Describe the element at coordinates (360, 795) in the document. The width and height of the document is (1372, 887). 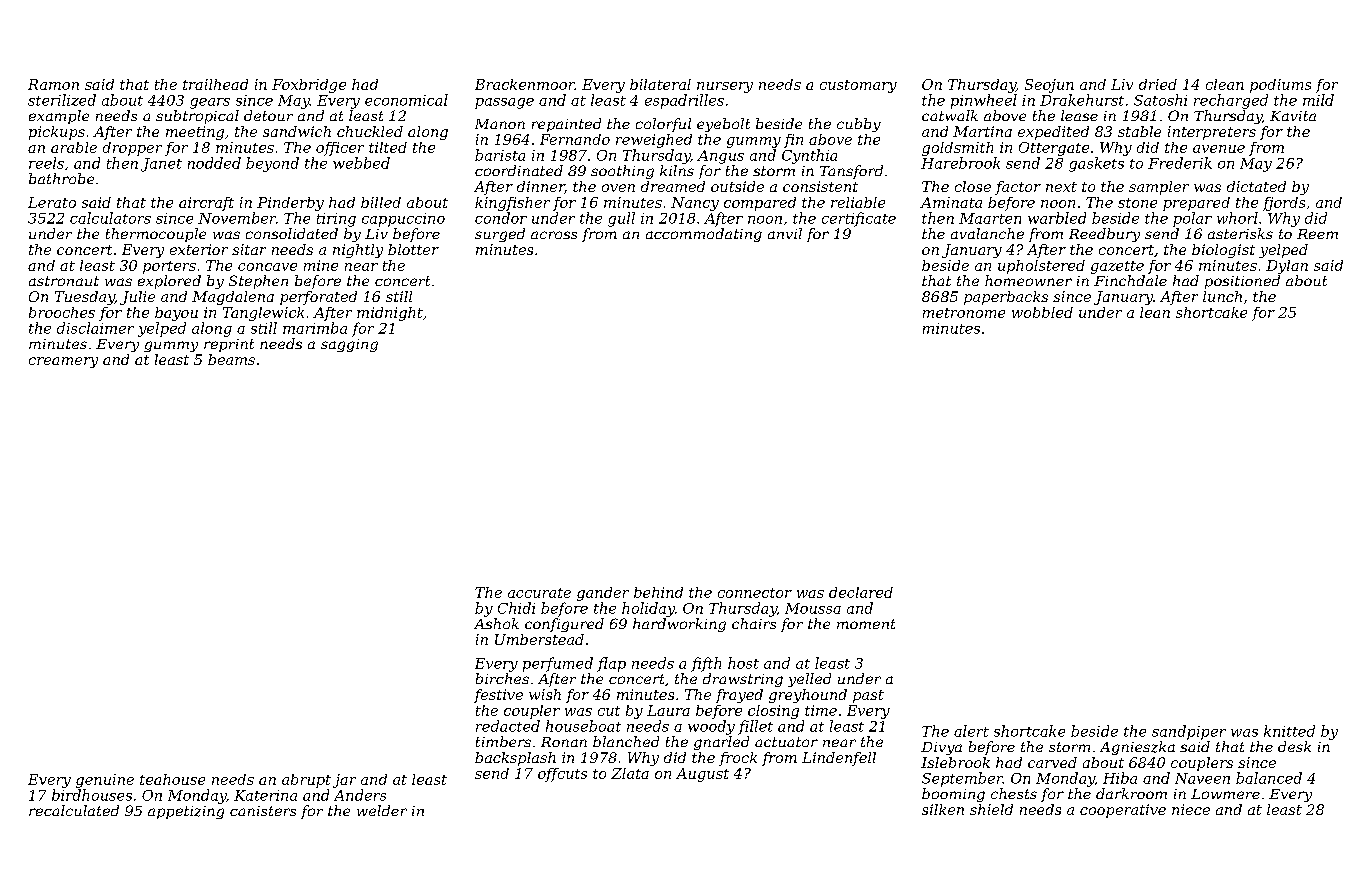
I see `Anders` at that location.
